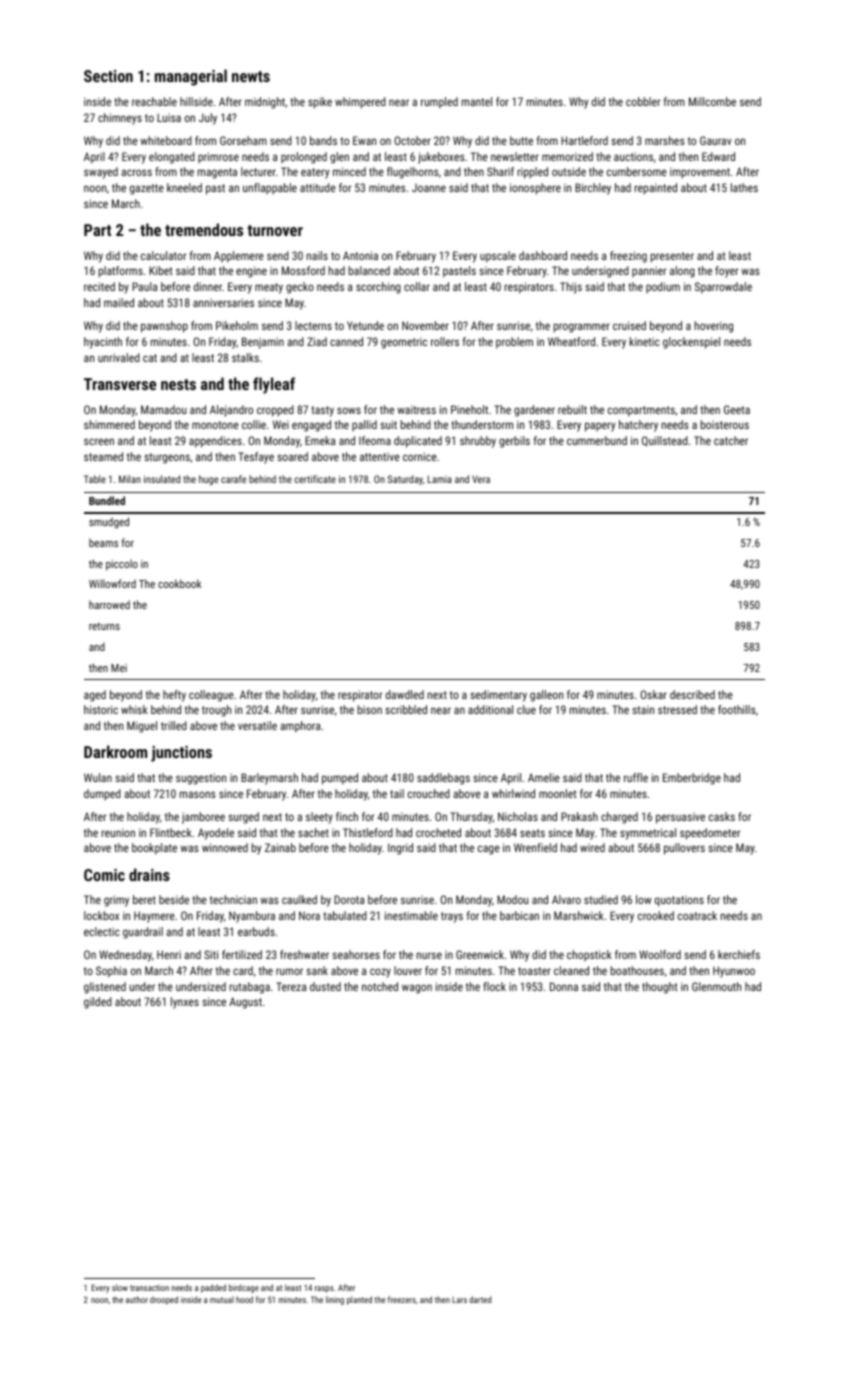 This document has width=849, height=1400. I want to click on whimpered, so click(360, 103).
